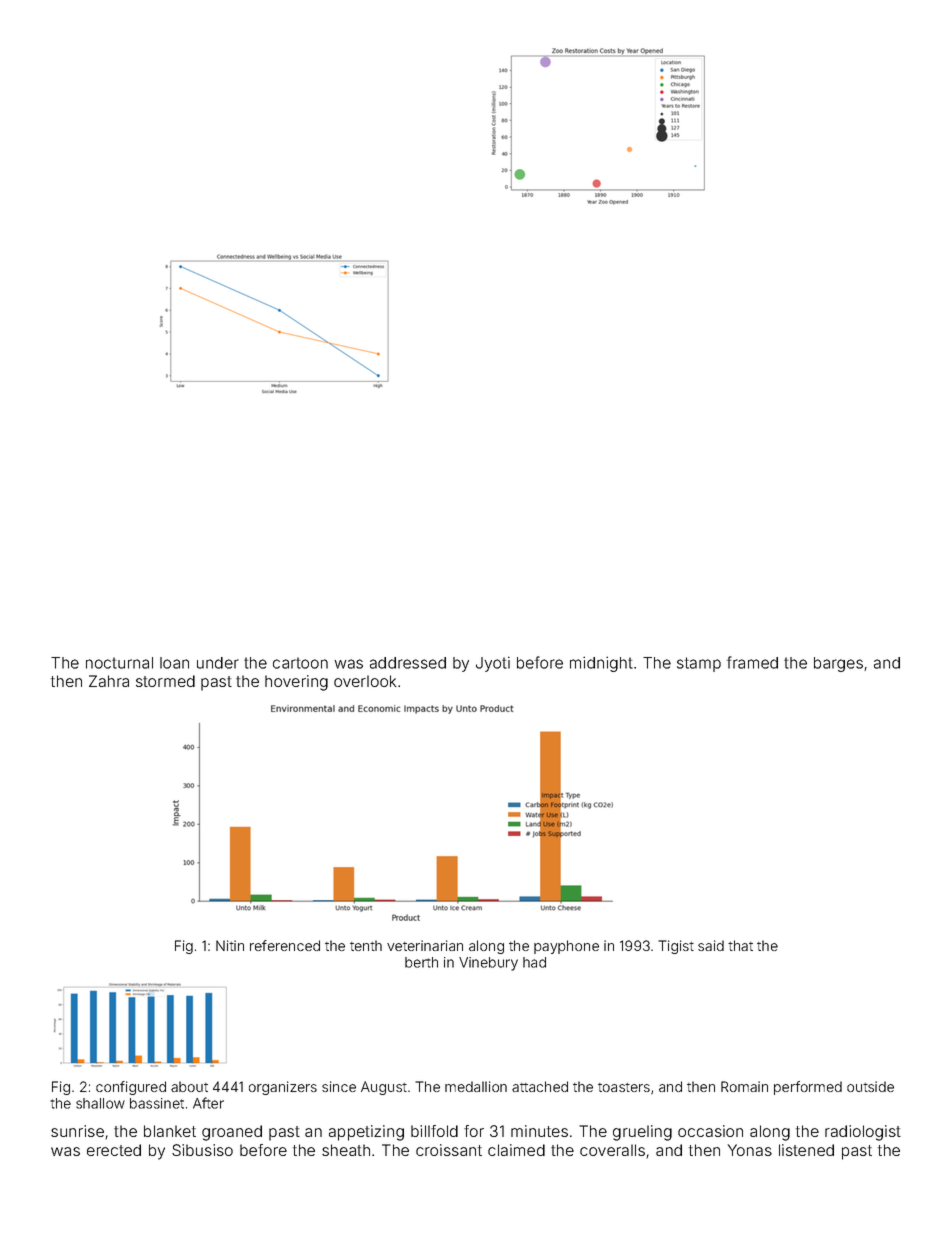 Image resolution: width=952 pixels, height=1233 pixels. What do you see at coordinates (711, 945) in the page?
I see `said` at bounding box center [711, 945].
